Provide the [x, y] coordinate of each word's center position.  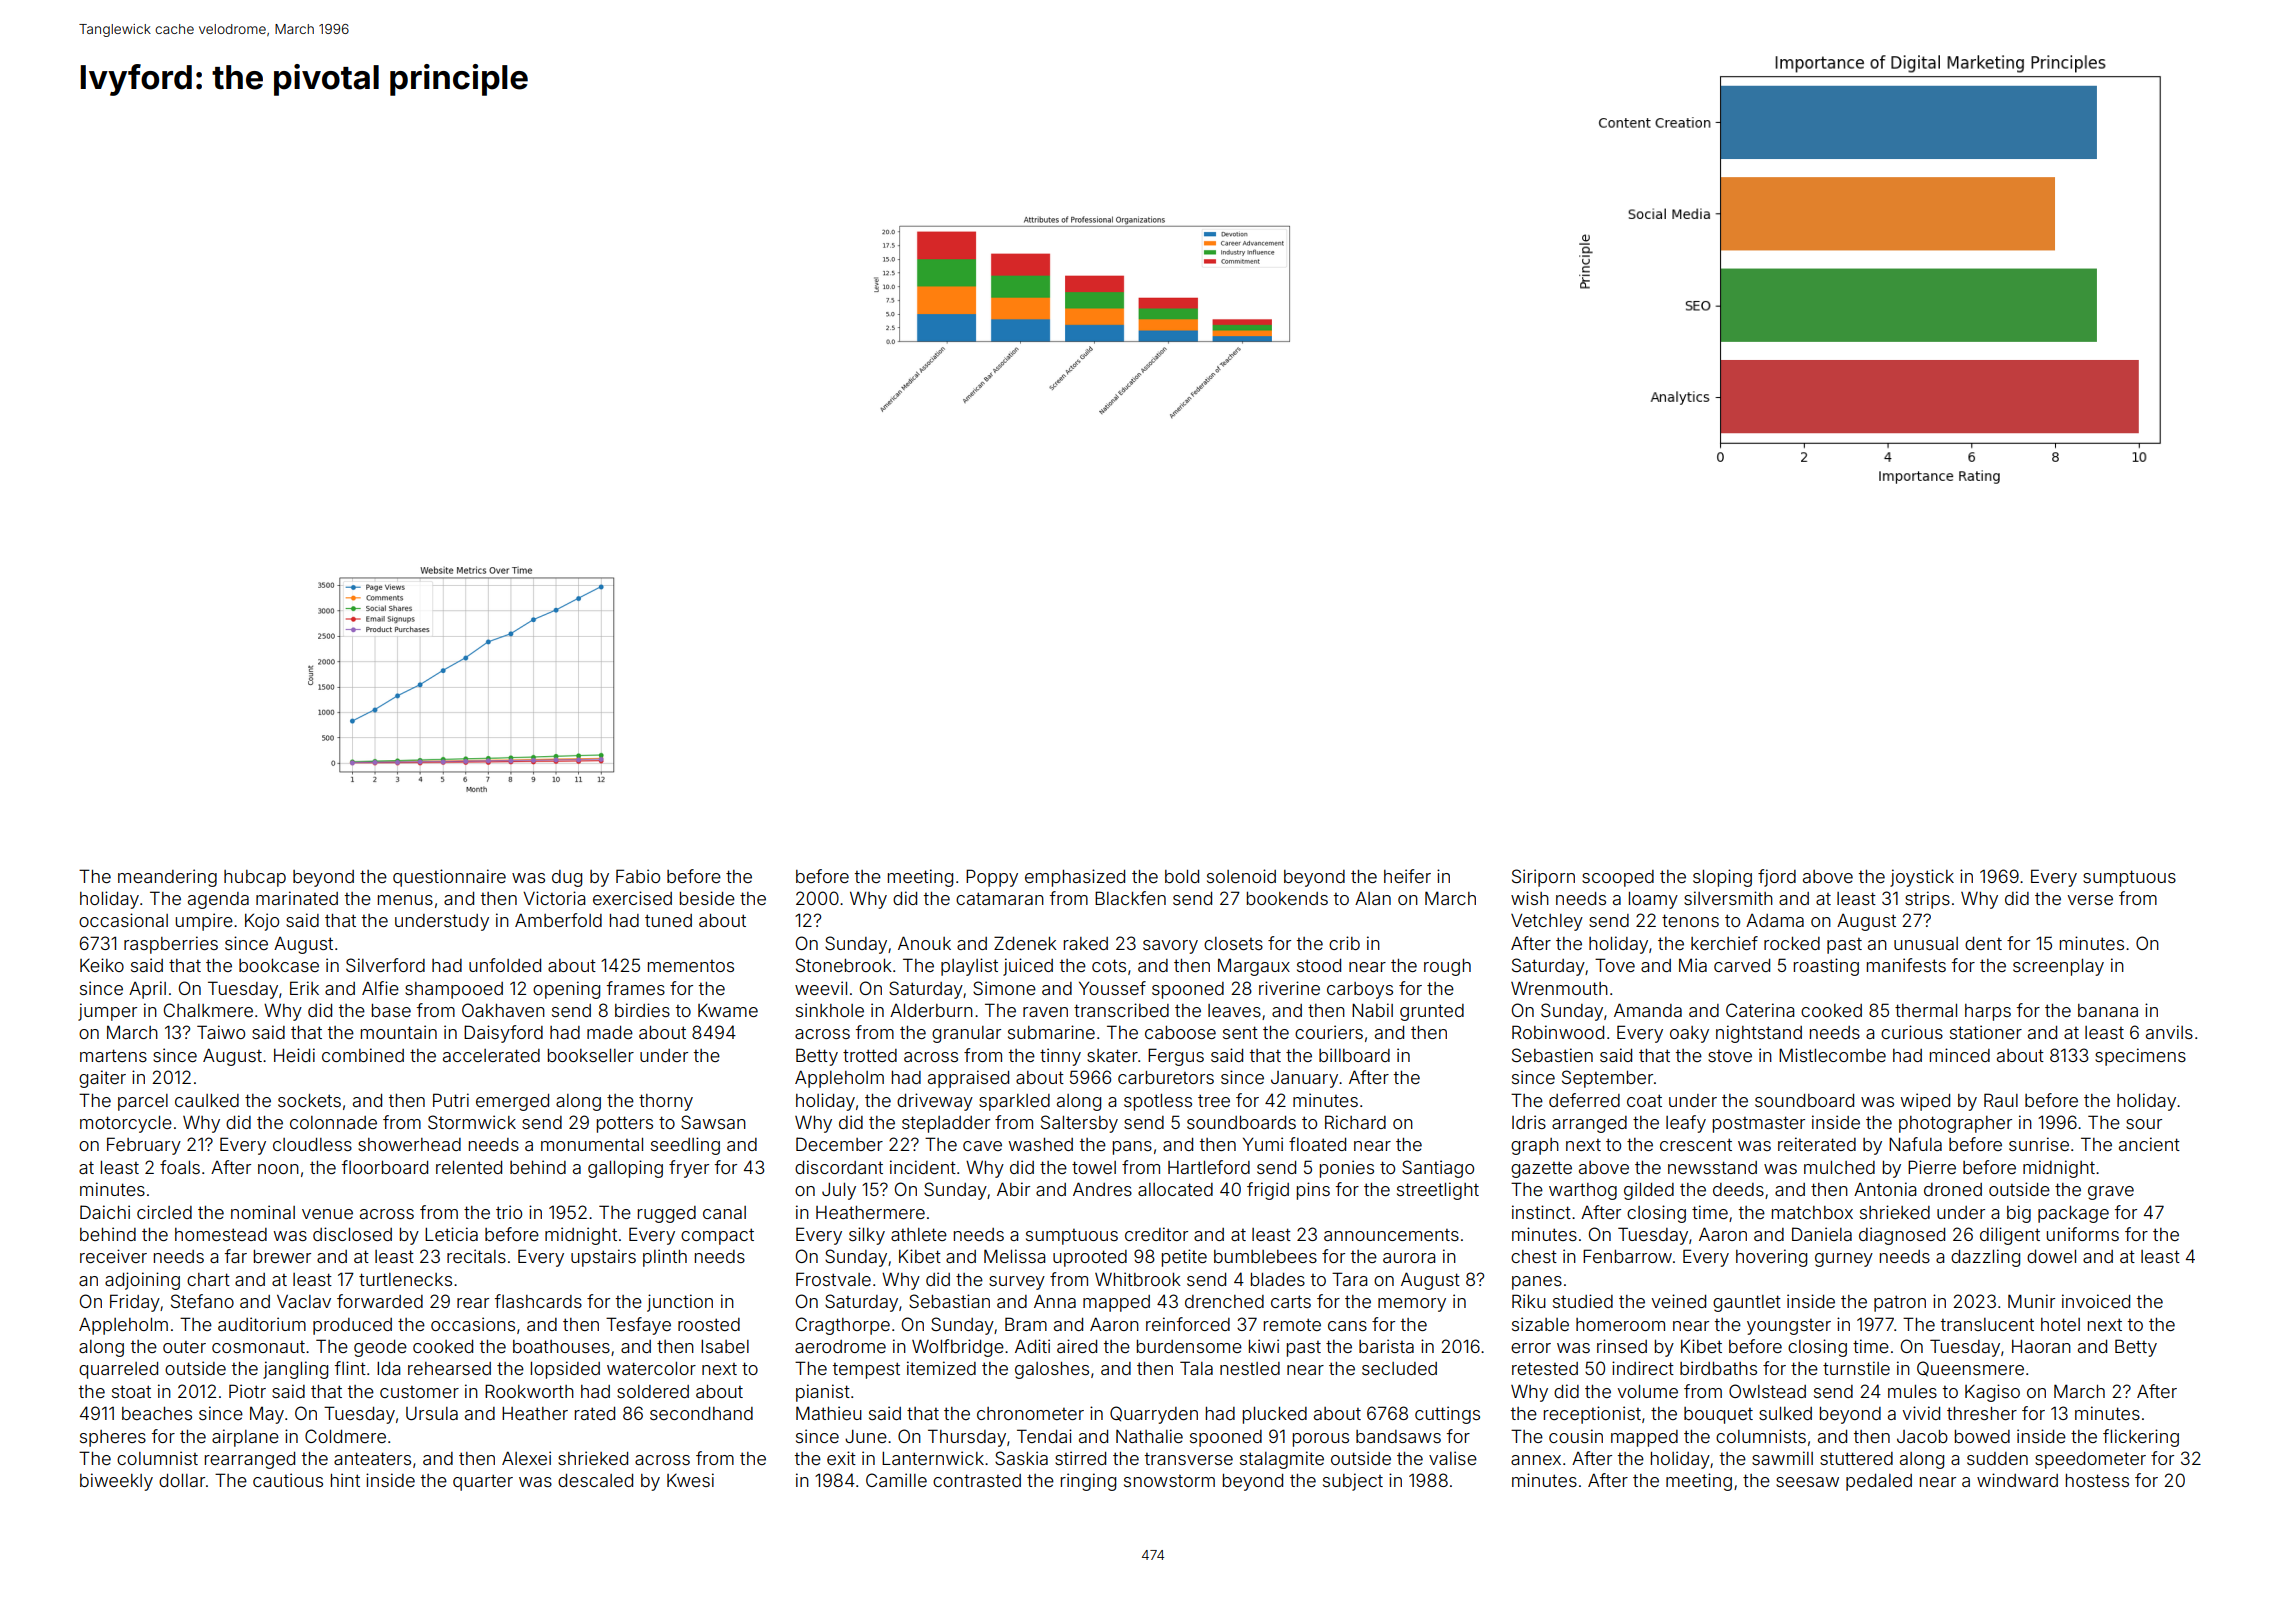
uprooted [1090, 1258]
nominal [263, 1212]
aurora [1409, 1258]
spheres [113, 1438]
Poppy [992, 878]
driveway [935, 1102]
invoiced [2096, 1301]
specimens [2140, 1057]
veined [1678, 1301]
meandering [167, 878]
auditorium [262, 1324]
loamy [1653, 900]
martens [113, 1055]
